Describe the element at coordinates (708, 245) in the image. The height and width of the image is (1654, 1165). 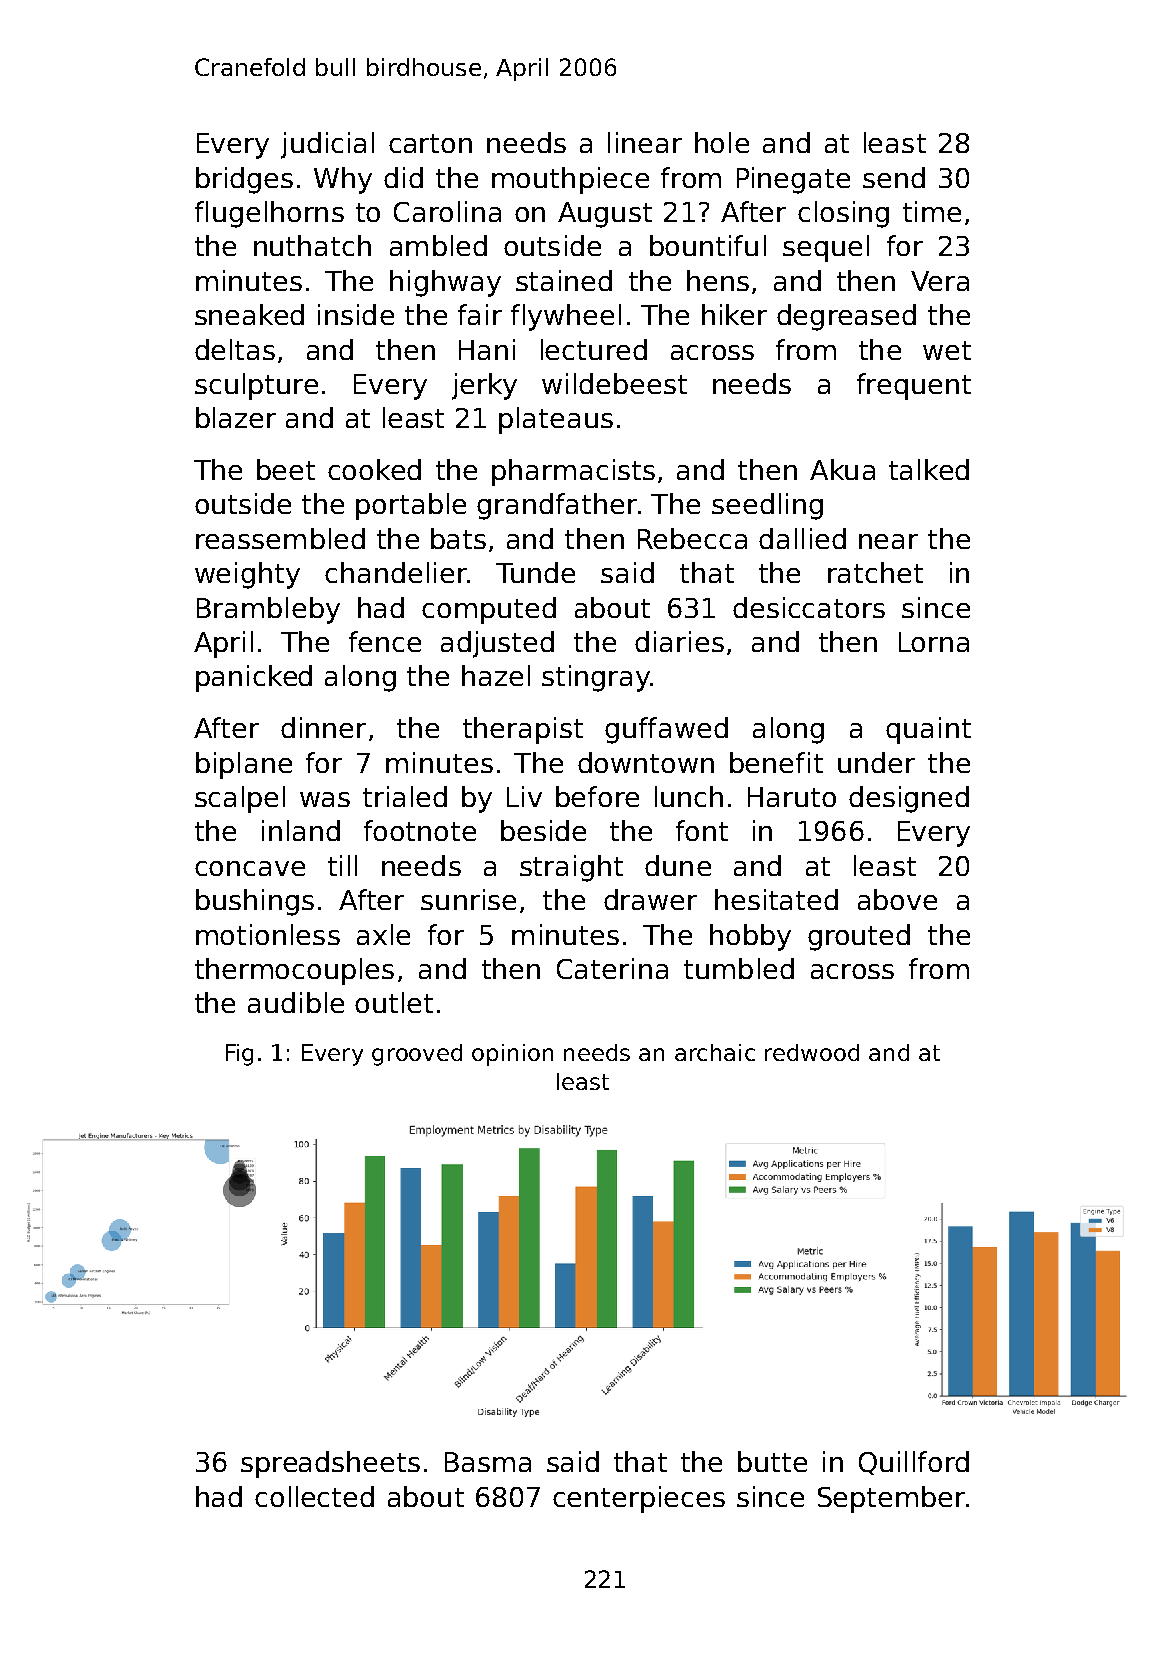
I see `bountiful` at that location.
